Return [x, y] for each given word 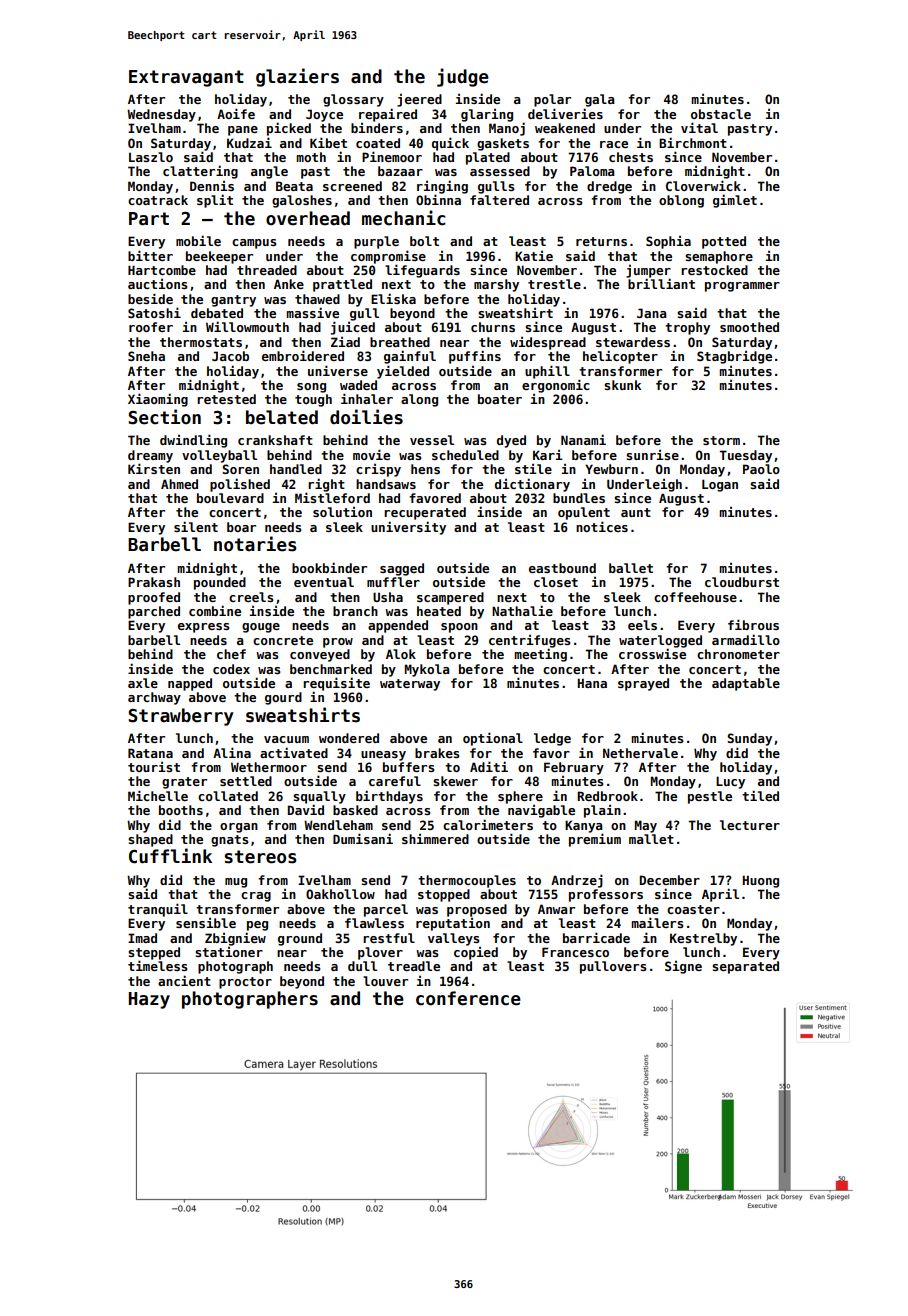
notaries [255, 544]
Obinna [438, 199]
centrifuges [530, 641]
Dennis [212, 186]
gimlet [735, 201]
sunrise [652, 455]
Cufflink [170, 856]
